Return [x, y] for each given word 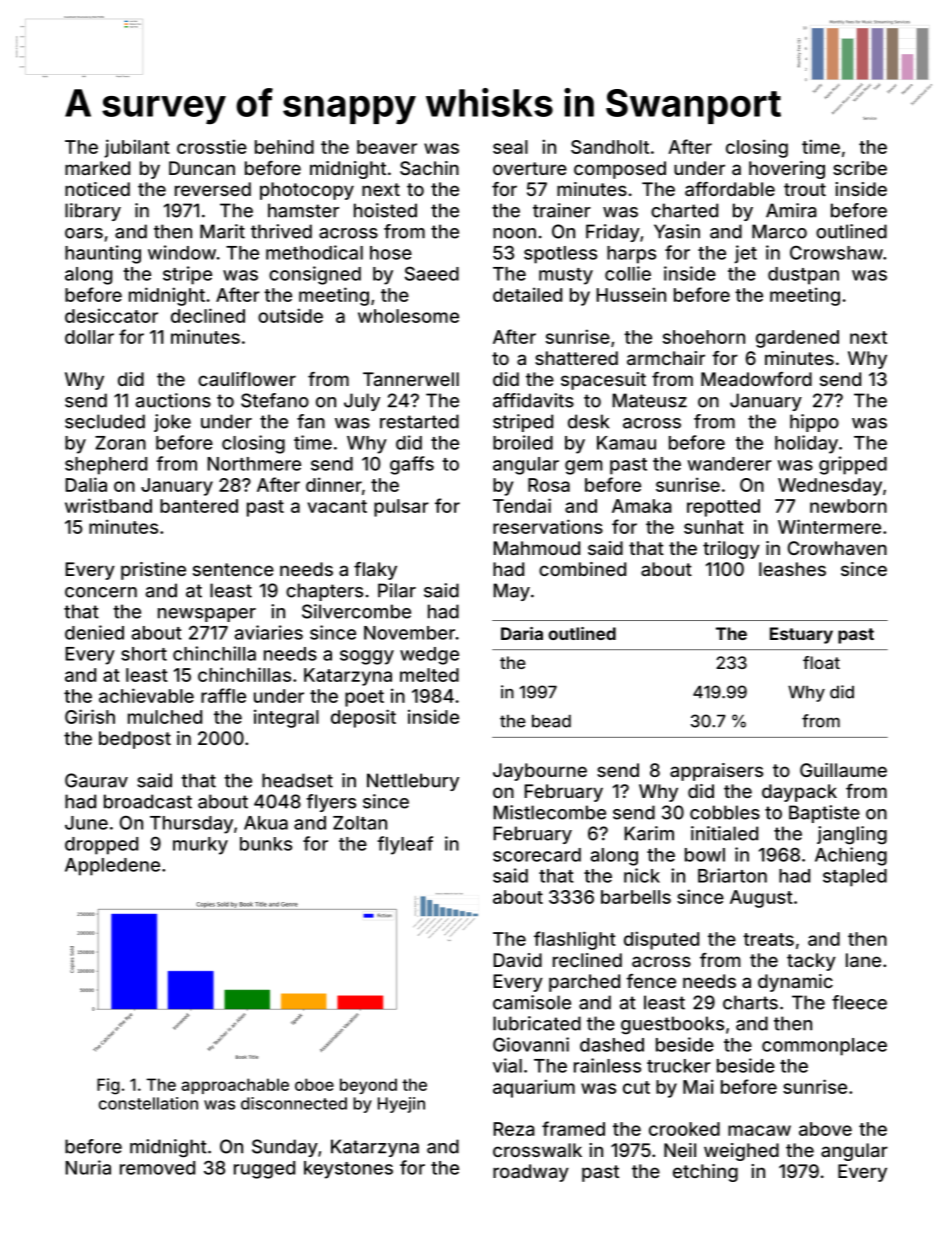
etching [705, 1173]
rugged [264, 1170]
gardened [797, 339]
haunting [103, 254]
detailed [527, 294]
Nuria [88, 1167]
